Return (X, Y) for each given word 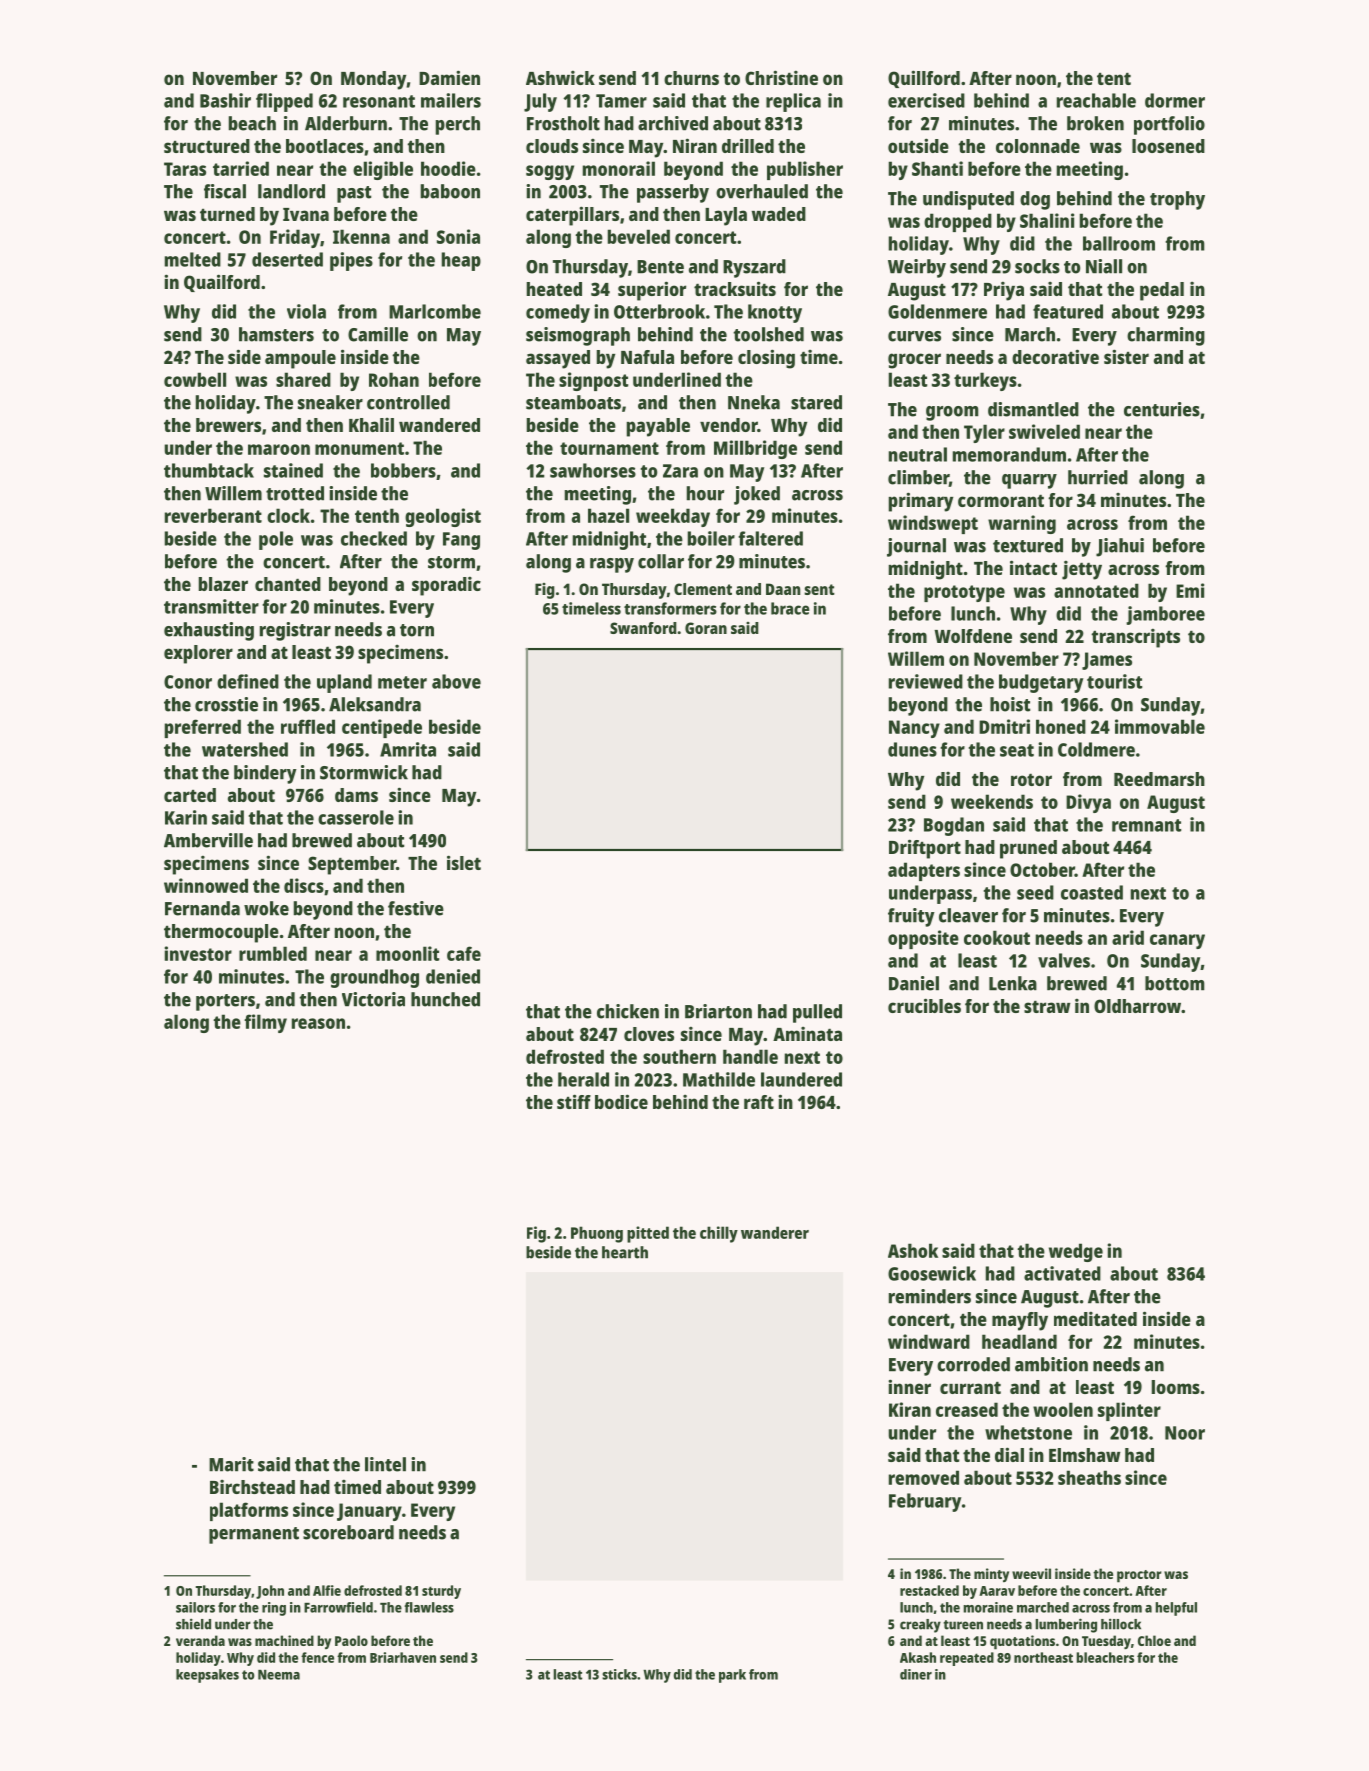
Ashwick (560, 77)
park (732, 1676)
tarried (241, 168)
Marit (231, 1464)
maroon (279, 449)
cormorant (1001, 500)
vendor (729, 425)
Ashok (913, 1250)
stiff (574, 1101)
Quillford (924, 79)
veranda (200, 1640)
